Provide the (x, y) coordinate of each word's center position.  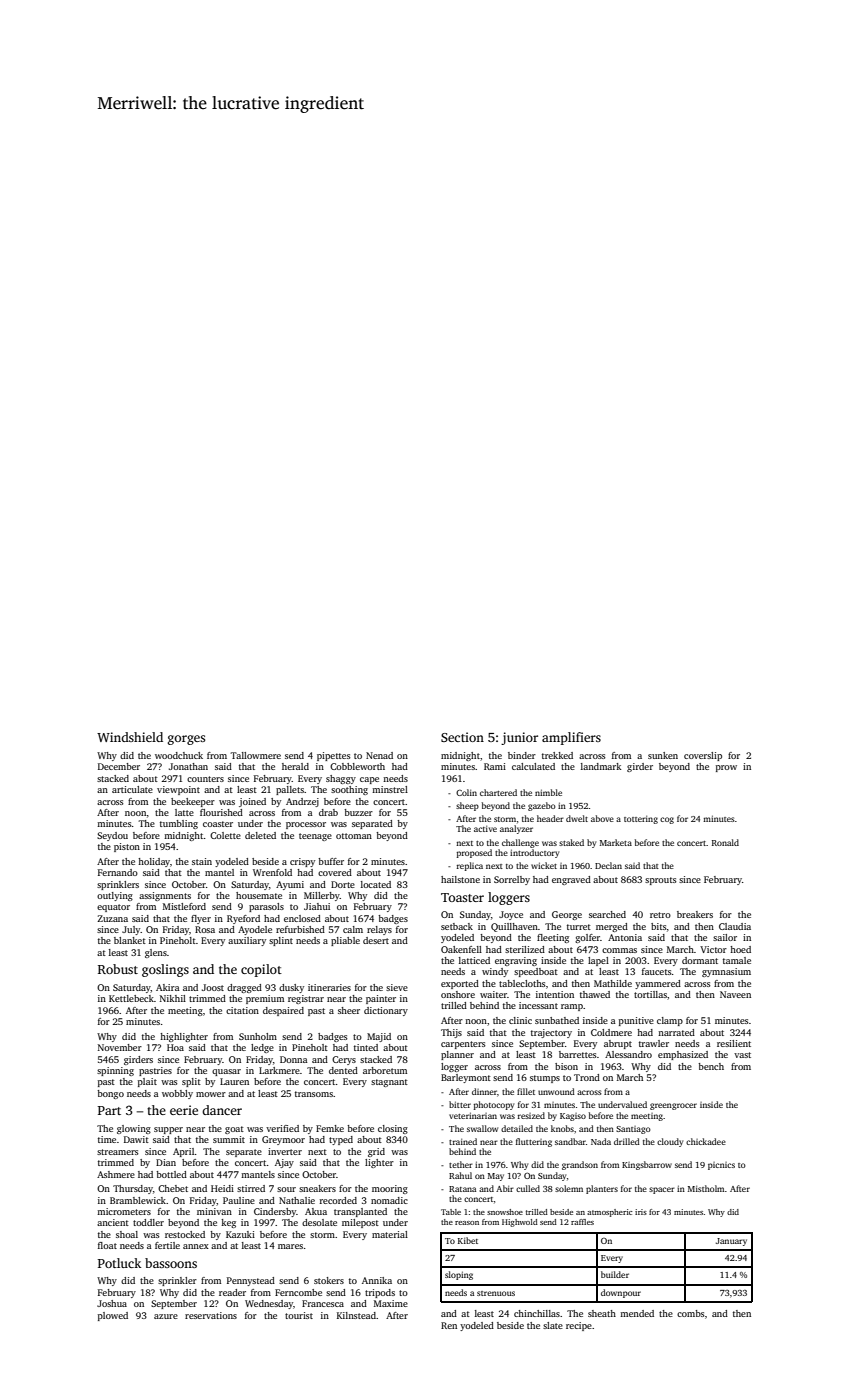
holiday (154, 862)
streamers (118, 1152)
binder (522, 755)
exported (460, 984)
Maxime (391, 1303)
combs (691, 1313)
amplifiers (571, 738)
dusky (291, 988)
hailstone (460, 879)
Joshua (112, 1303)
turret (579, 927)
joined (252, 802)
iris (641, 1212)
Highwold (520, 1223)
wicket (544, 865)
